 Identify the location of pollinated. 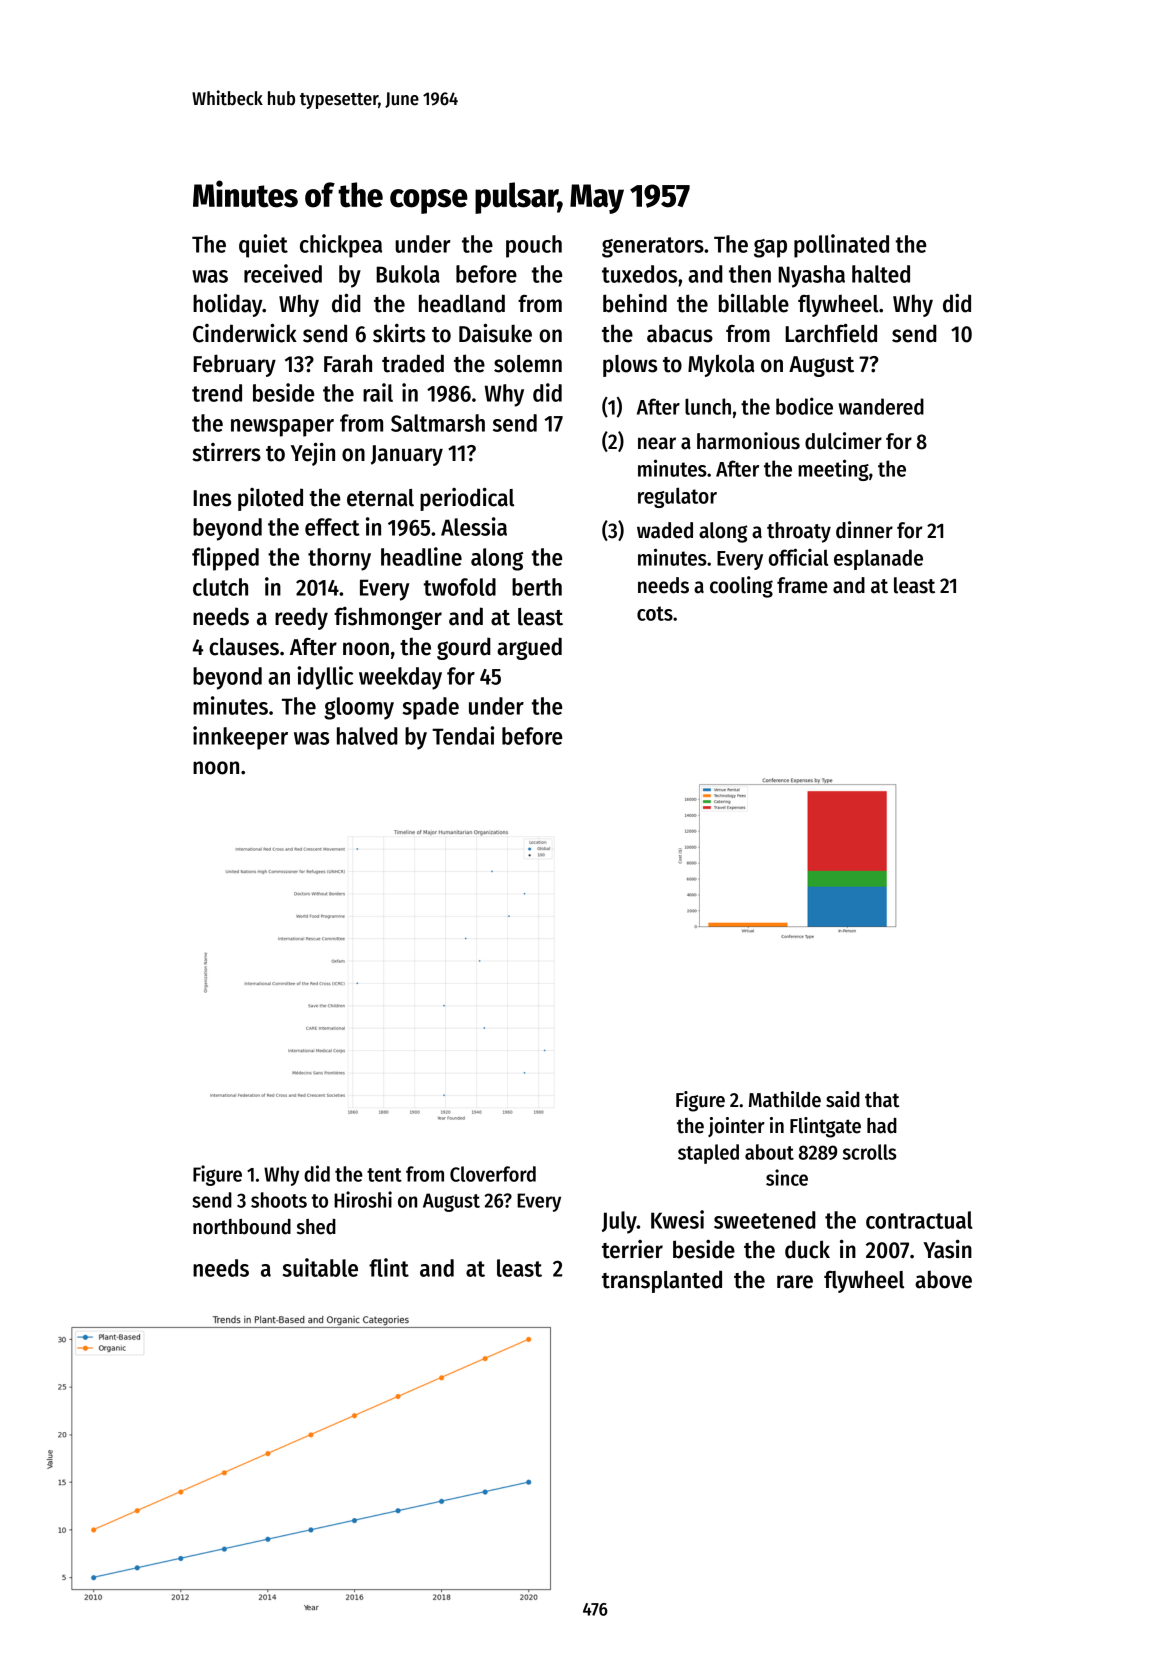
(841, 246).
